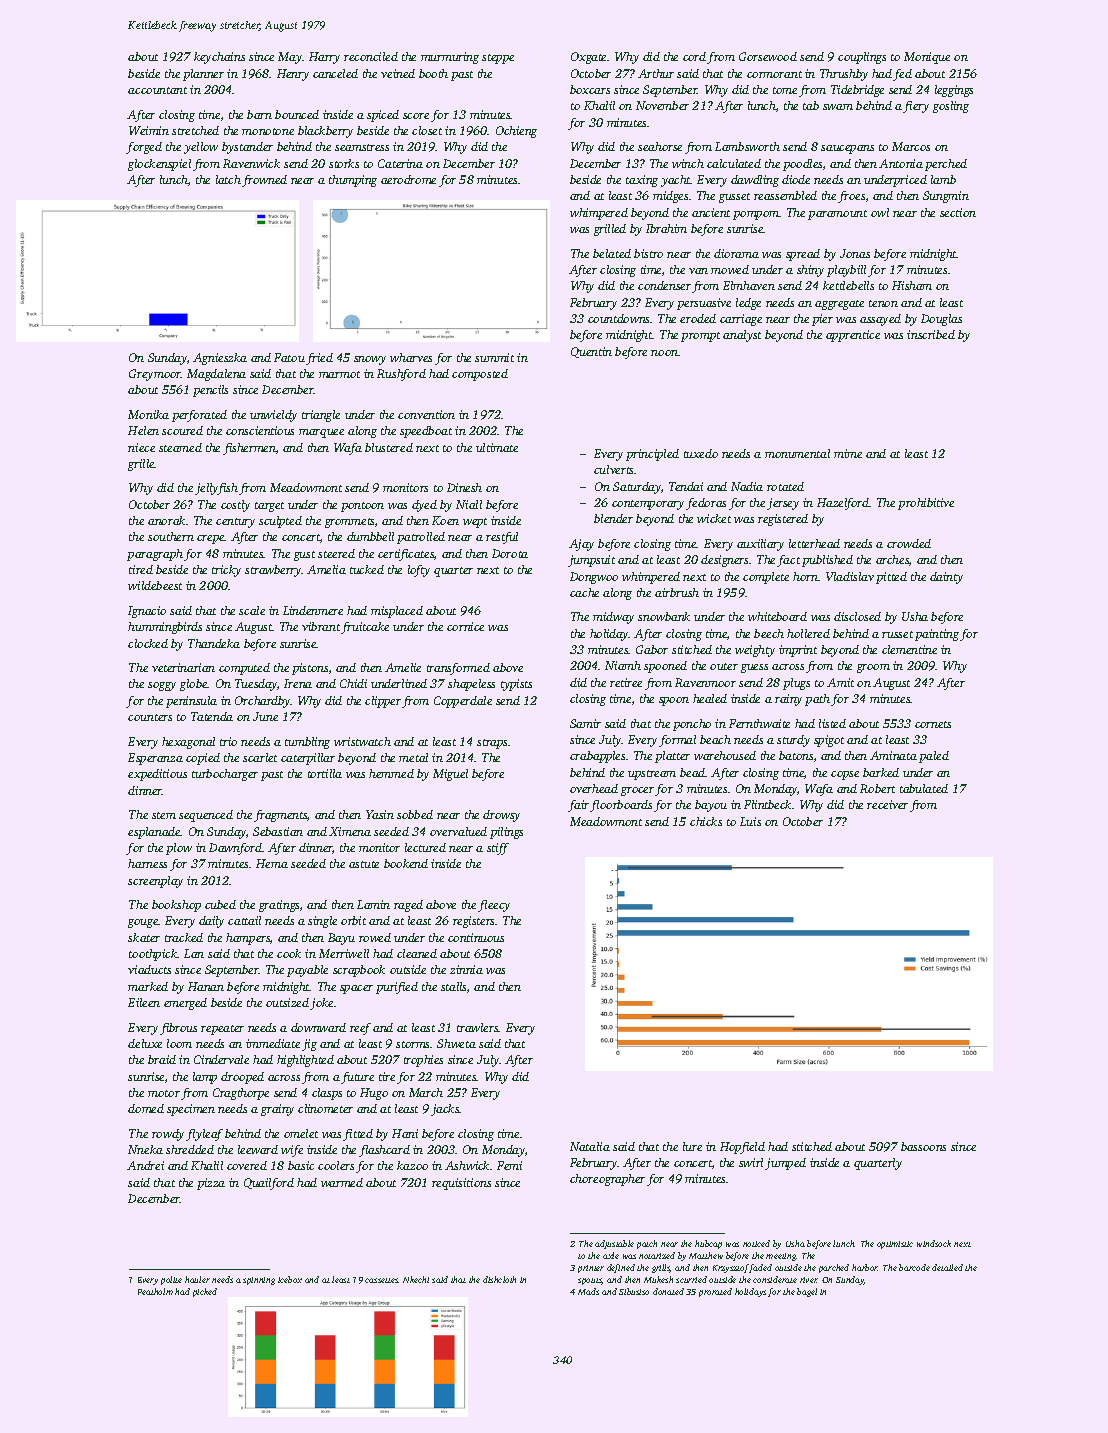 The width and height of the page is (1108, 1433). I want to click on typists, so click(516, 685).
